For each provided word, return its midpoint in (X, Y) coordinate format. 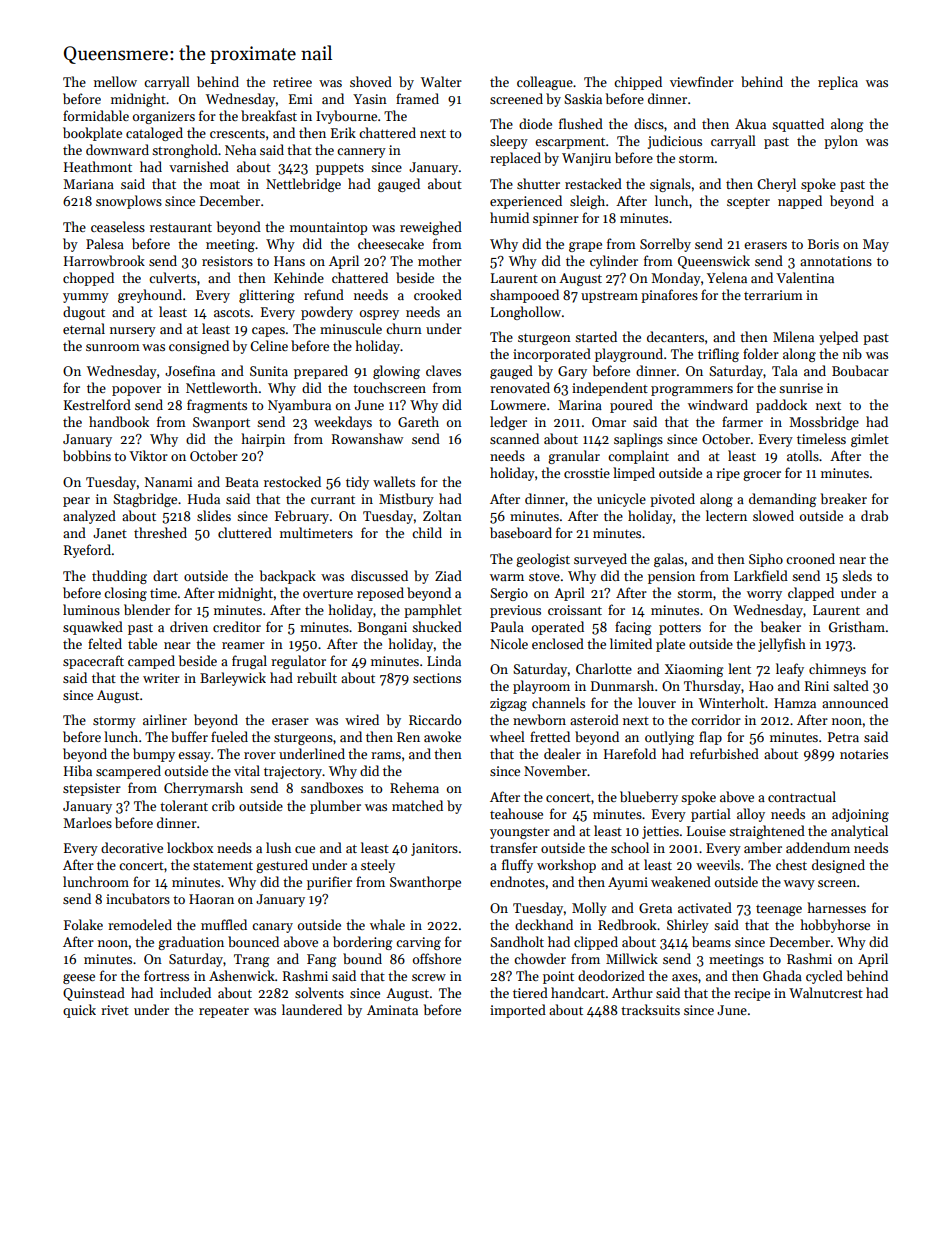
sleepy (509, 142)
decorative (132, 847)
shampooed (524, 296)
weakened (681, 881)
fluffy (517, 866)
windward (718, 404)
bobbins (87, 455)
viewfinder (702, 81)
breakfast (269, 115)
